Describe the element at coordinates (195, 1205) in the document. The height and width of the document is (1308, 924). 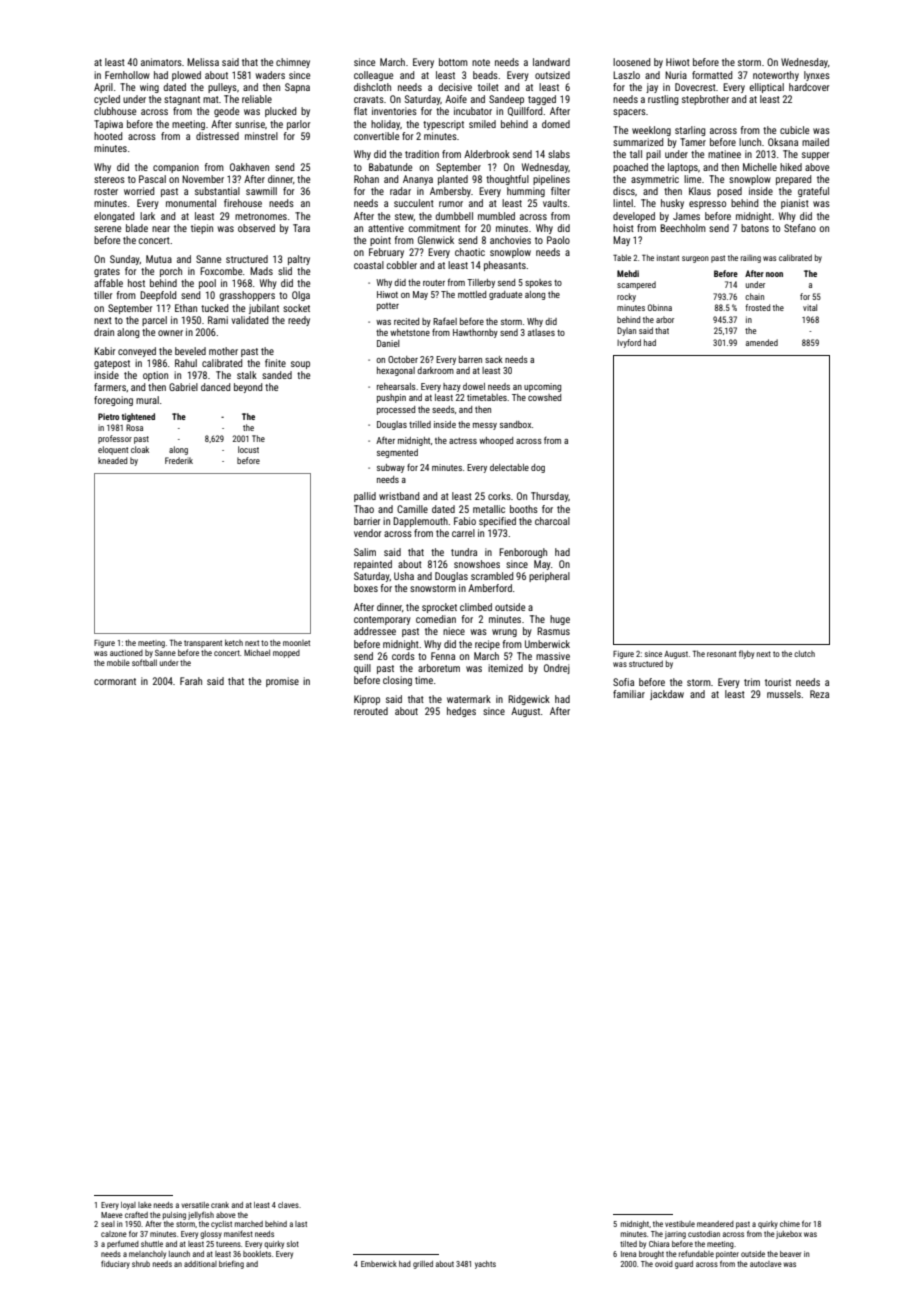
I see `versatile` at that location.
